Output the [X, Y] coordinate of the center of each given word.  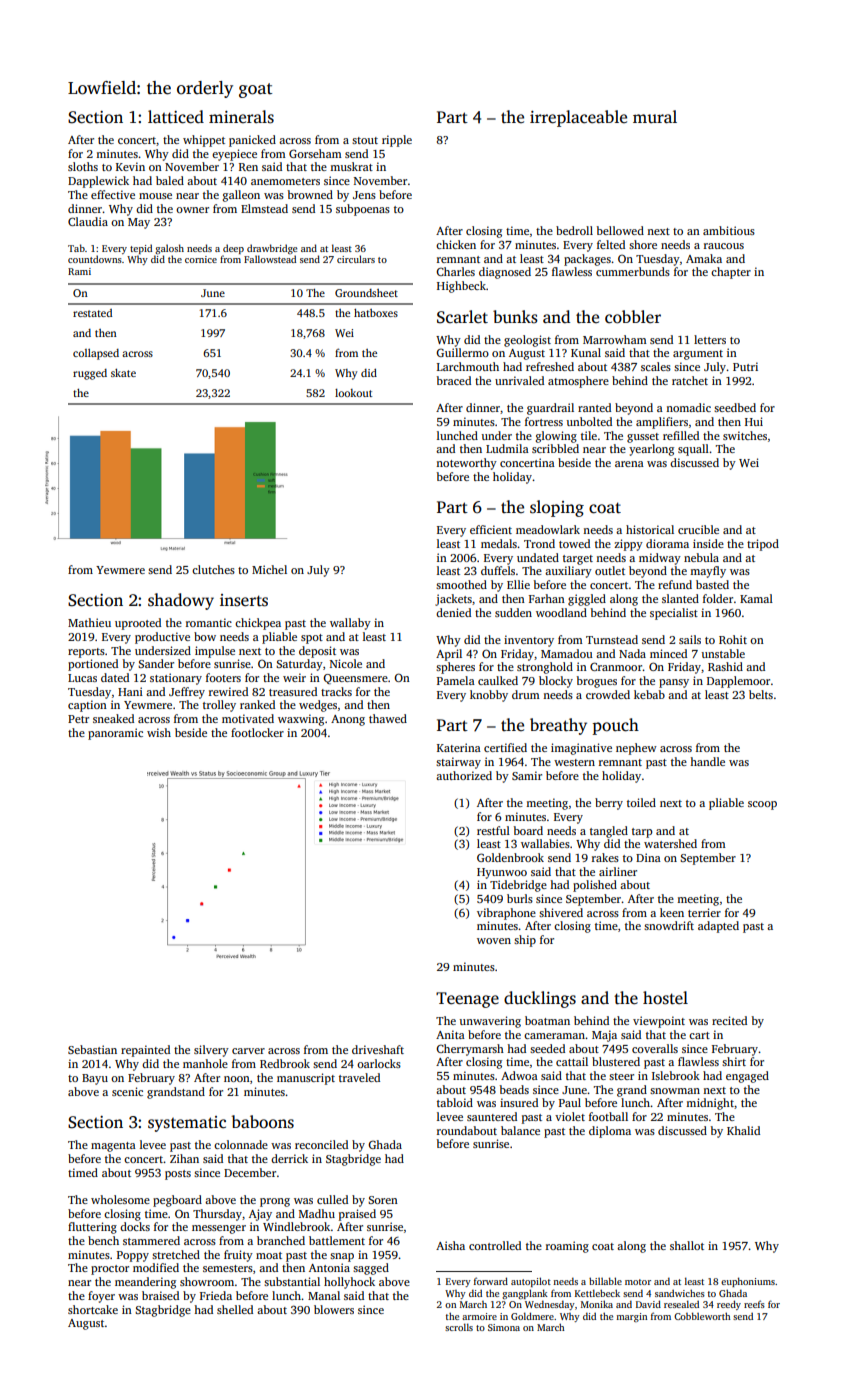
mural [655, 116]
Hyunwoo [502, 873]
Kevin [130, 166]
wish [159, 732]
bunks [515, 317]
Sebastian [92, 1049]
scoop [762, 805]
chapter [731, 273]
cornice [201, 259]
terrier [704, 912]
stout [365, 140]
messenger [219, 1229]
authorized [464, 775]
